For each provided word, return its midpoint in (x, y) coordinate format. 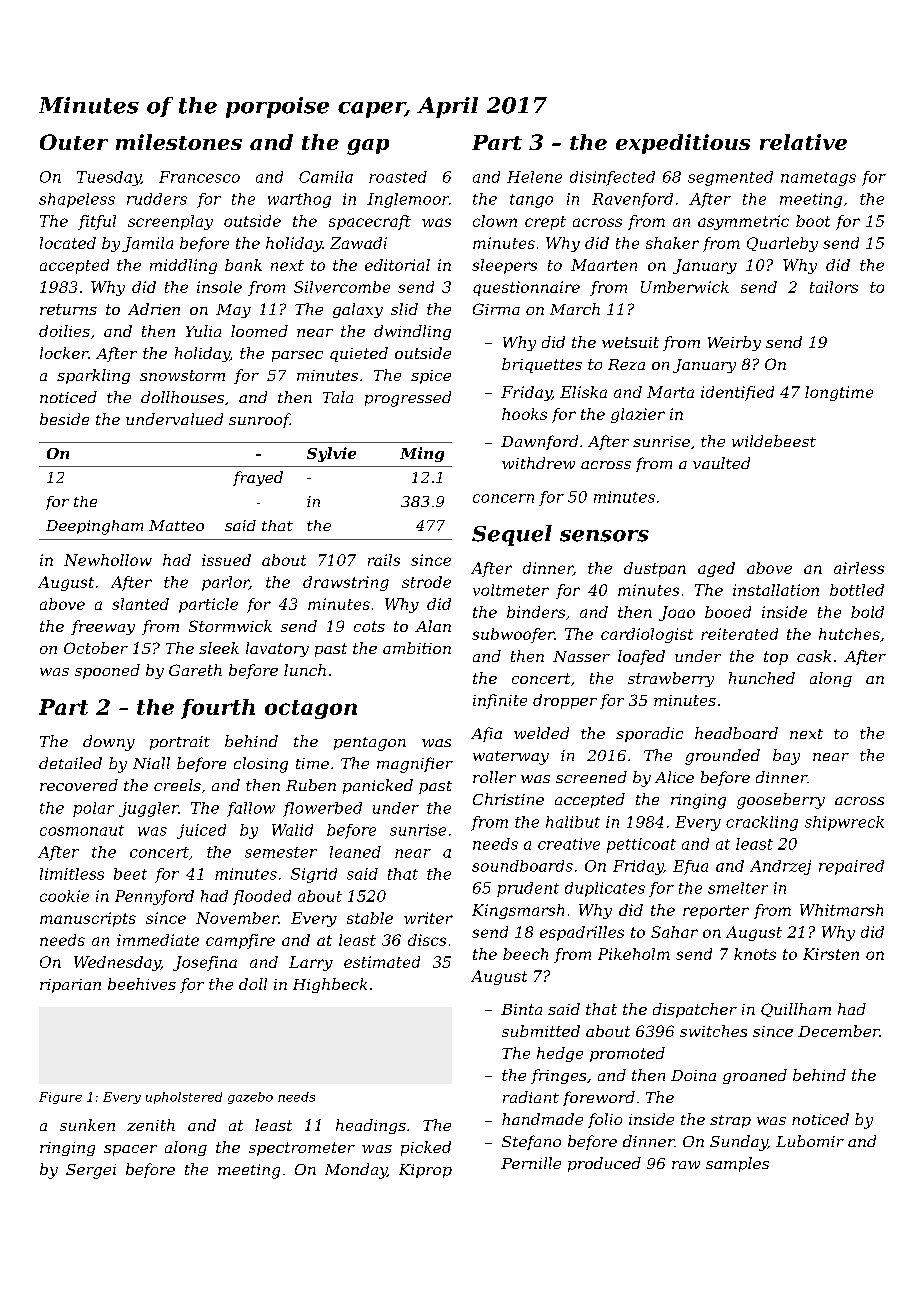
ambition (417, 648)
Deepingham (94, 527)
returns (68, 309)
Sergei (91, 1171)
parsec (297, 356)
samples (737, 1164)
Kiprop (425, 1171)
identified (737, 393)
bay (786, 757)
